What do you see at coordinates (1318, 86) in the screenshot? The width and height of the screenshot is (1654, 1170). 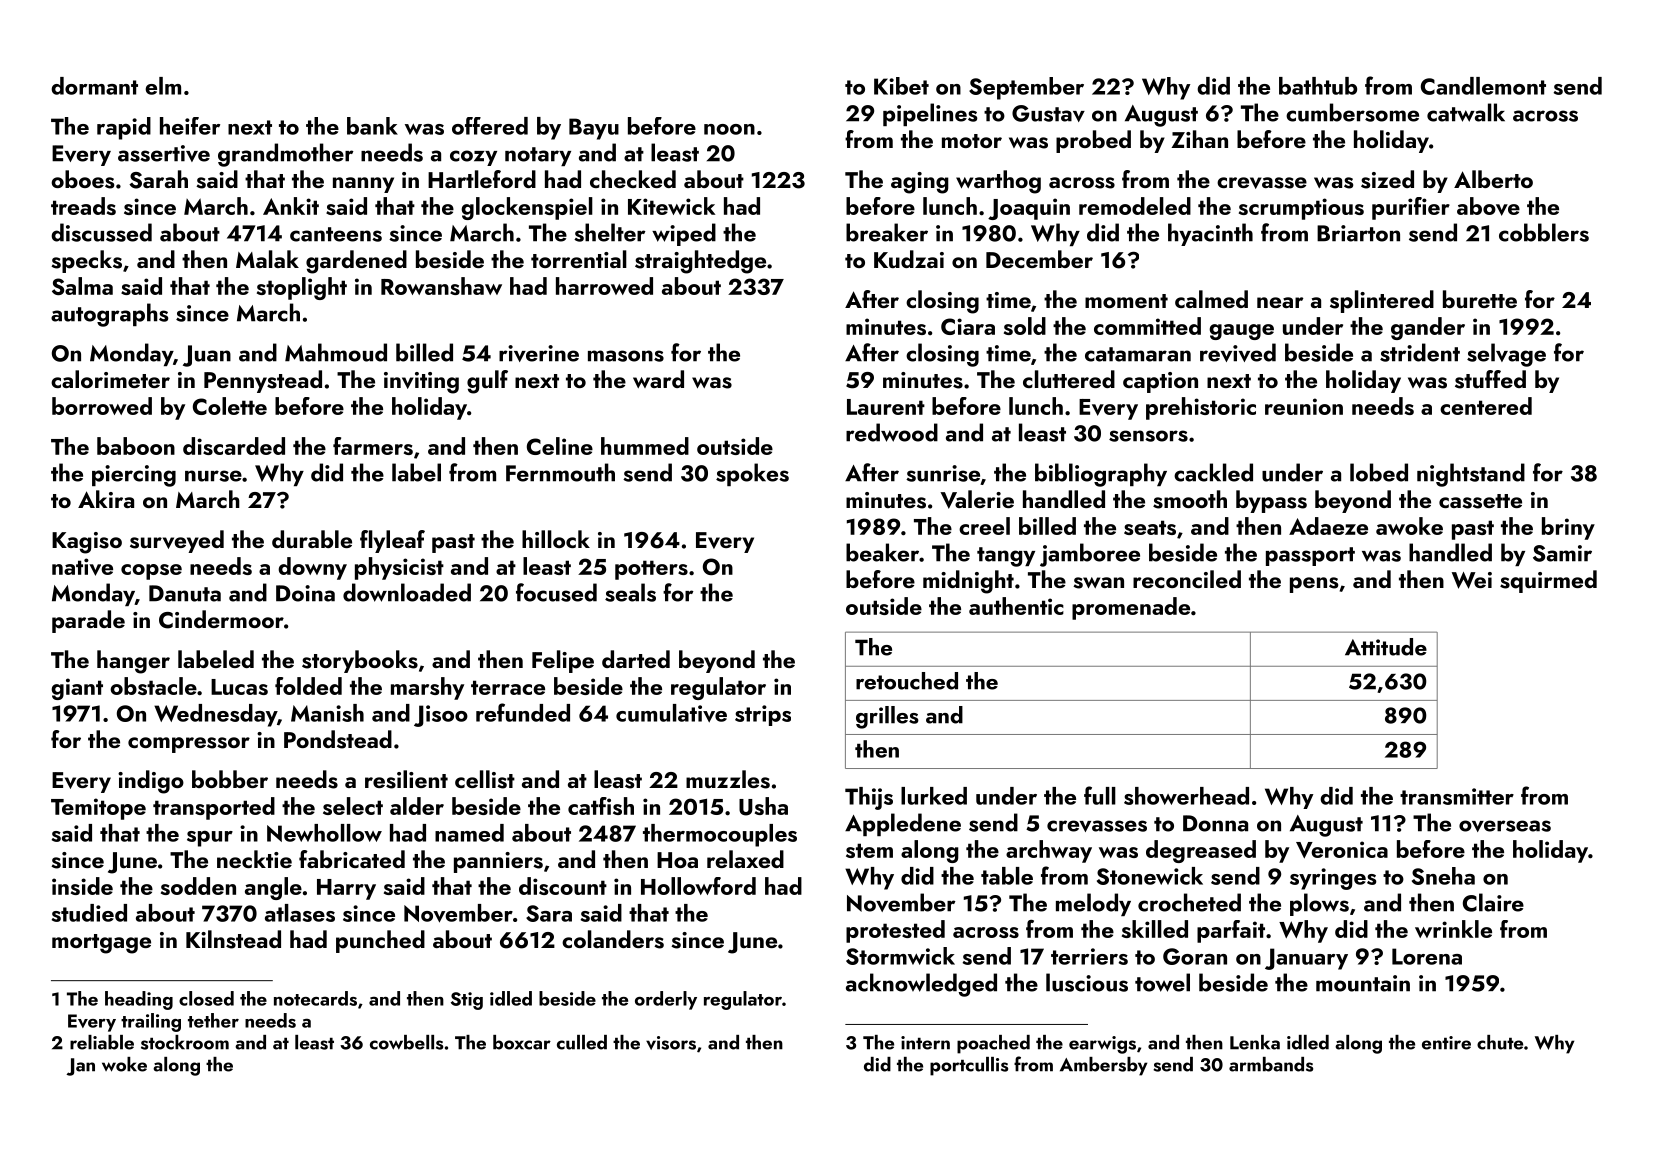 I see `bathtub` at bounding box center [1318, 86].
